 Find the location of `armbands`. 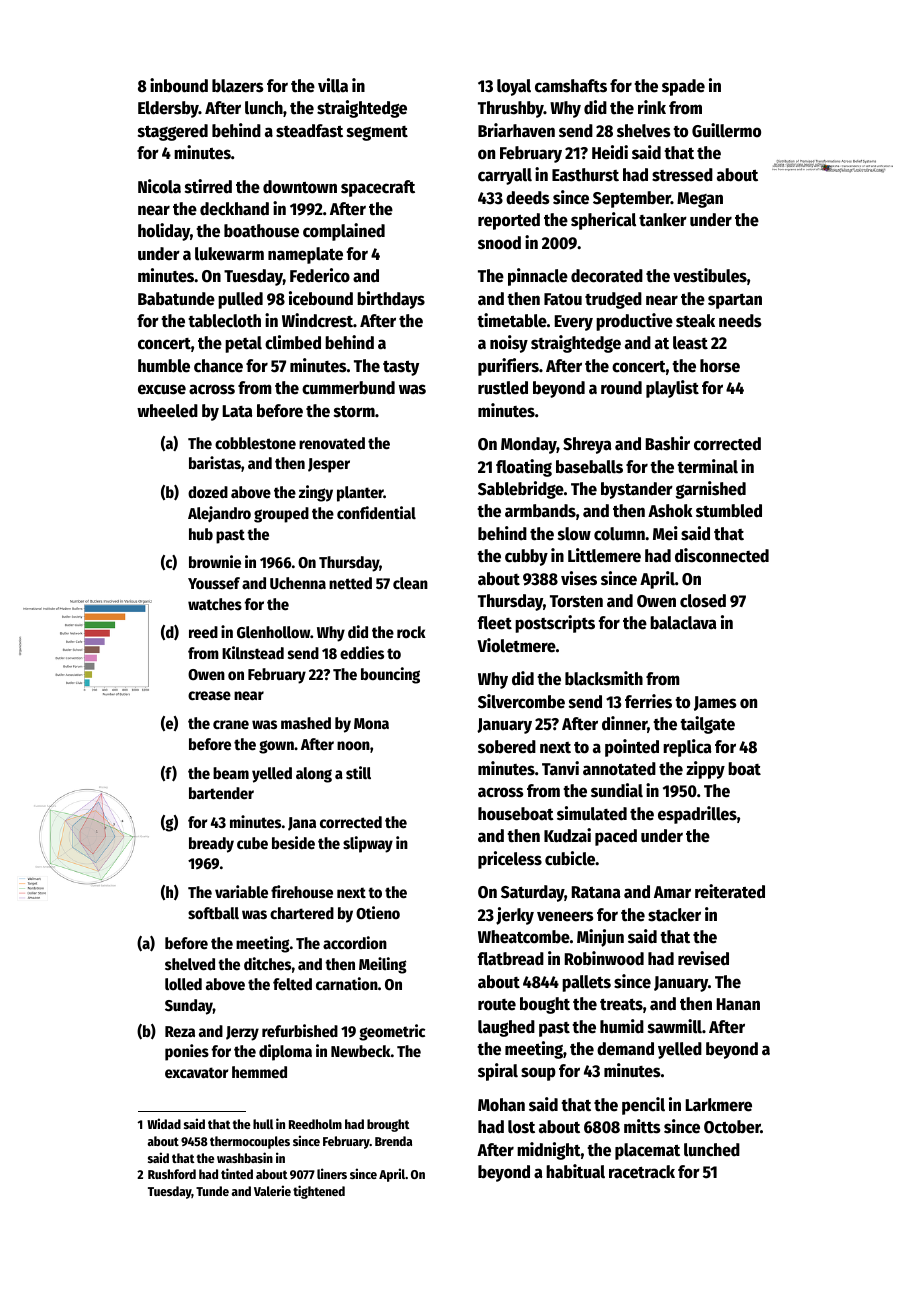

armbands is located at coordinates (540, 511).
